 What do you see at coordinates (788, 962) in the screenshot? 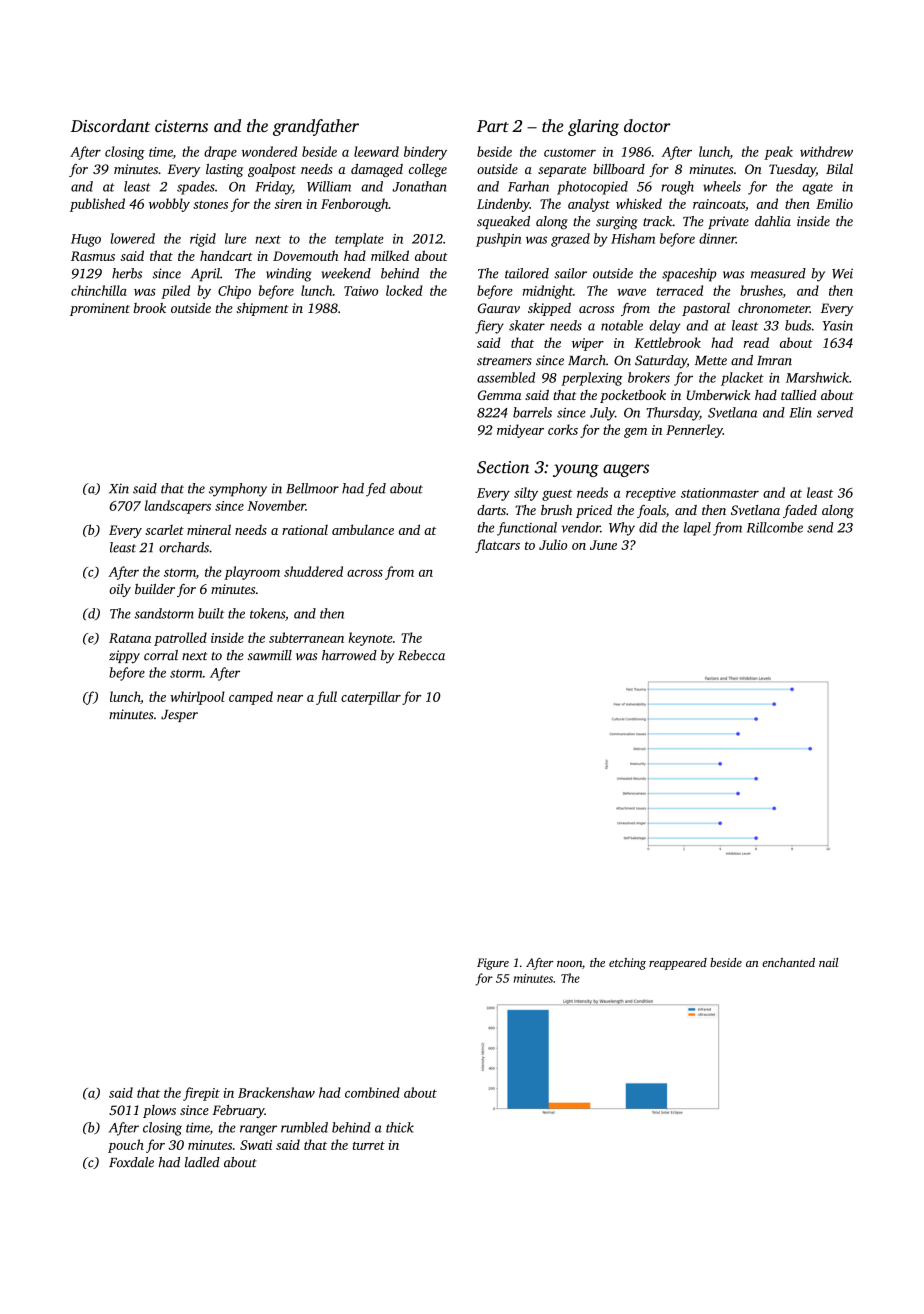
I see `enchanted` at bounding box center [788, 962].
